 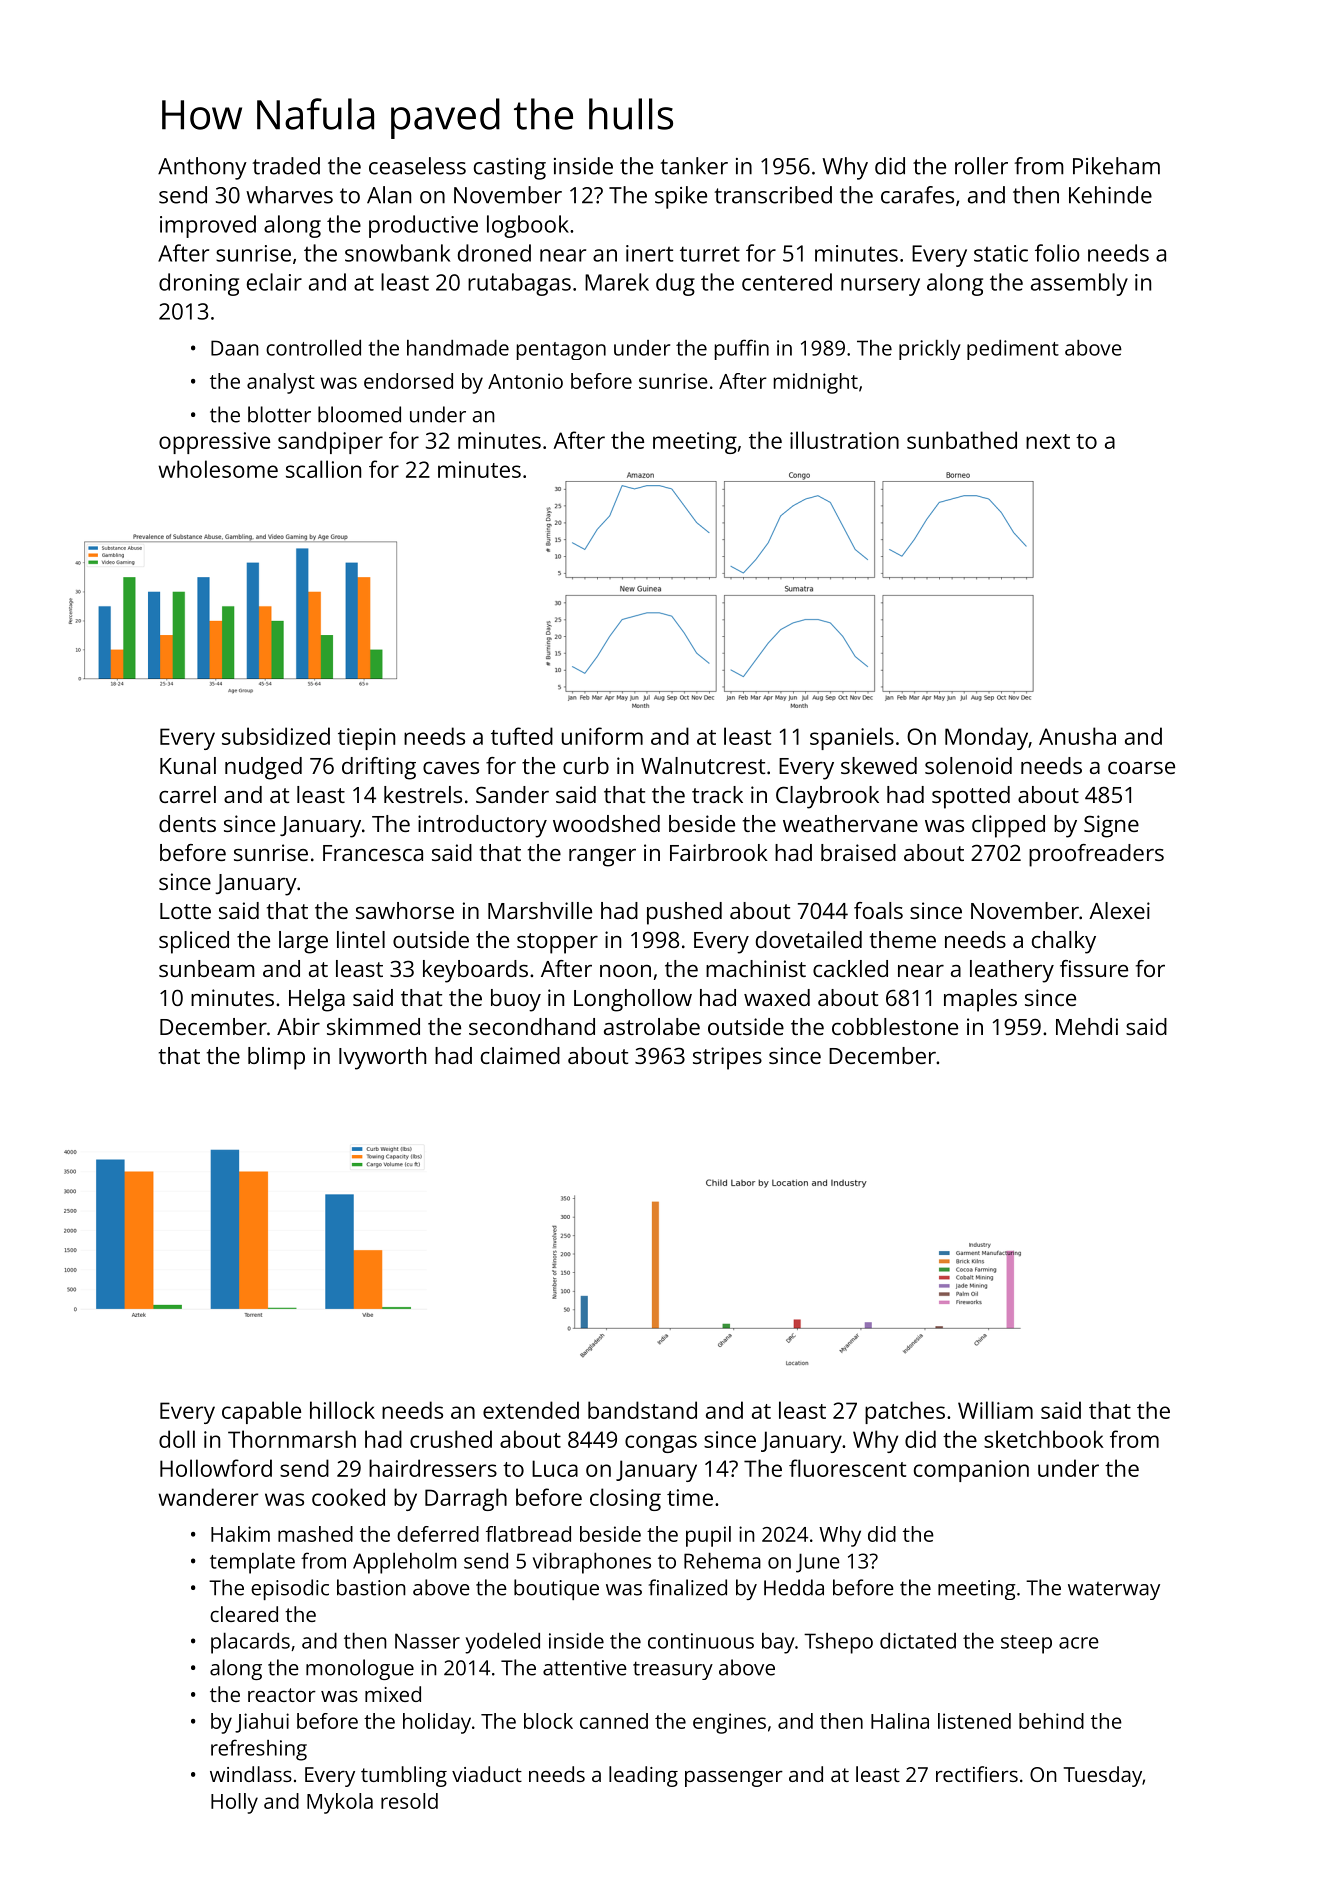 I want to click on stopper, so click(x=557, y=943).
